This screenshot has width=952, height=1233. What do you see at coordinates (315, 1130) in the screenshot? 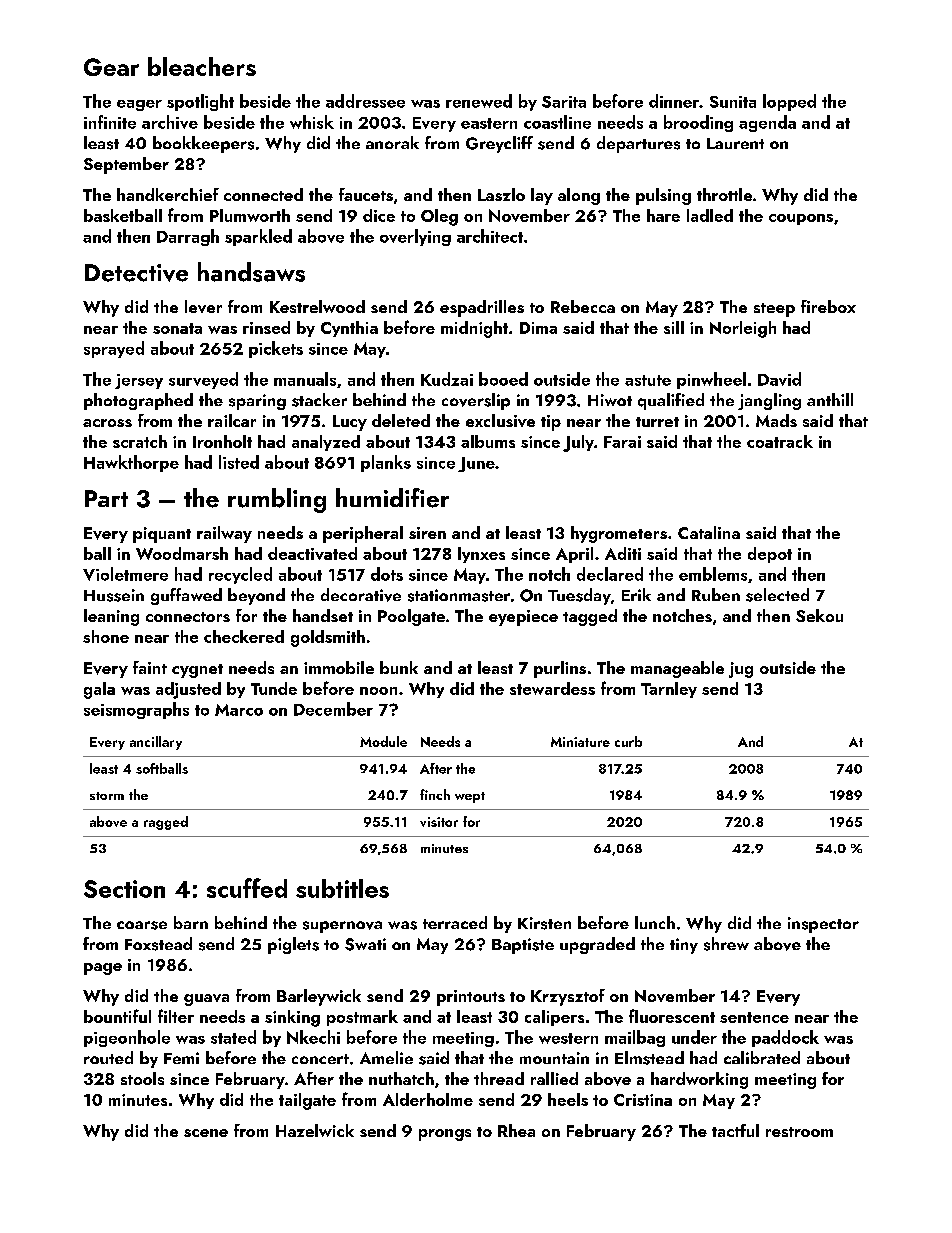
I see `Hazelwick` at bounding box center [315, 1130].
